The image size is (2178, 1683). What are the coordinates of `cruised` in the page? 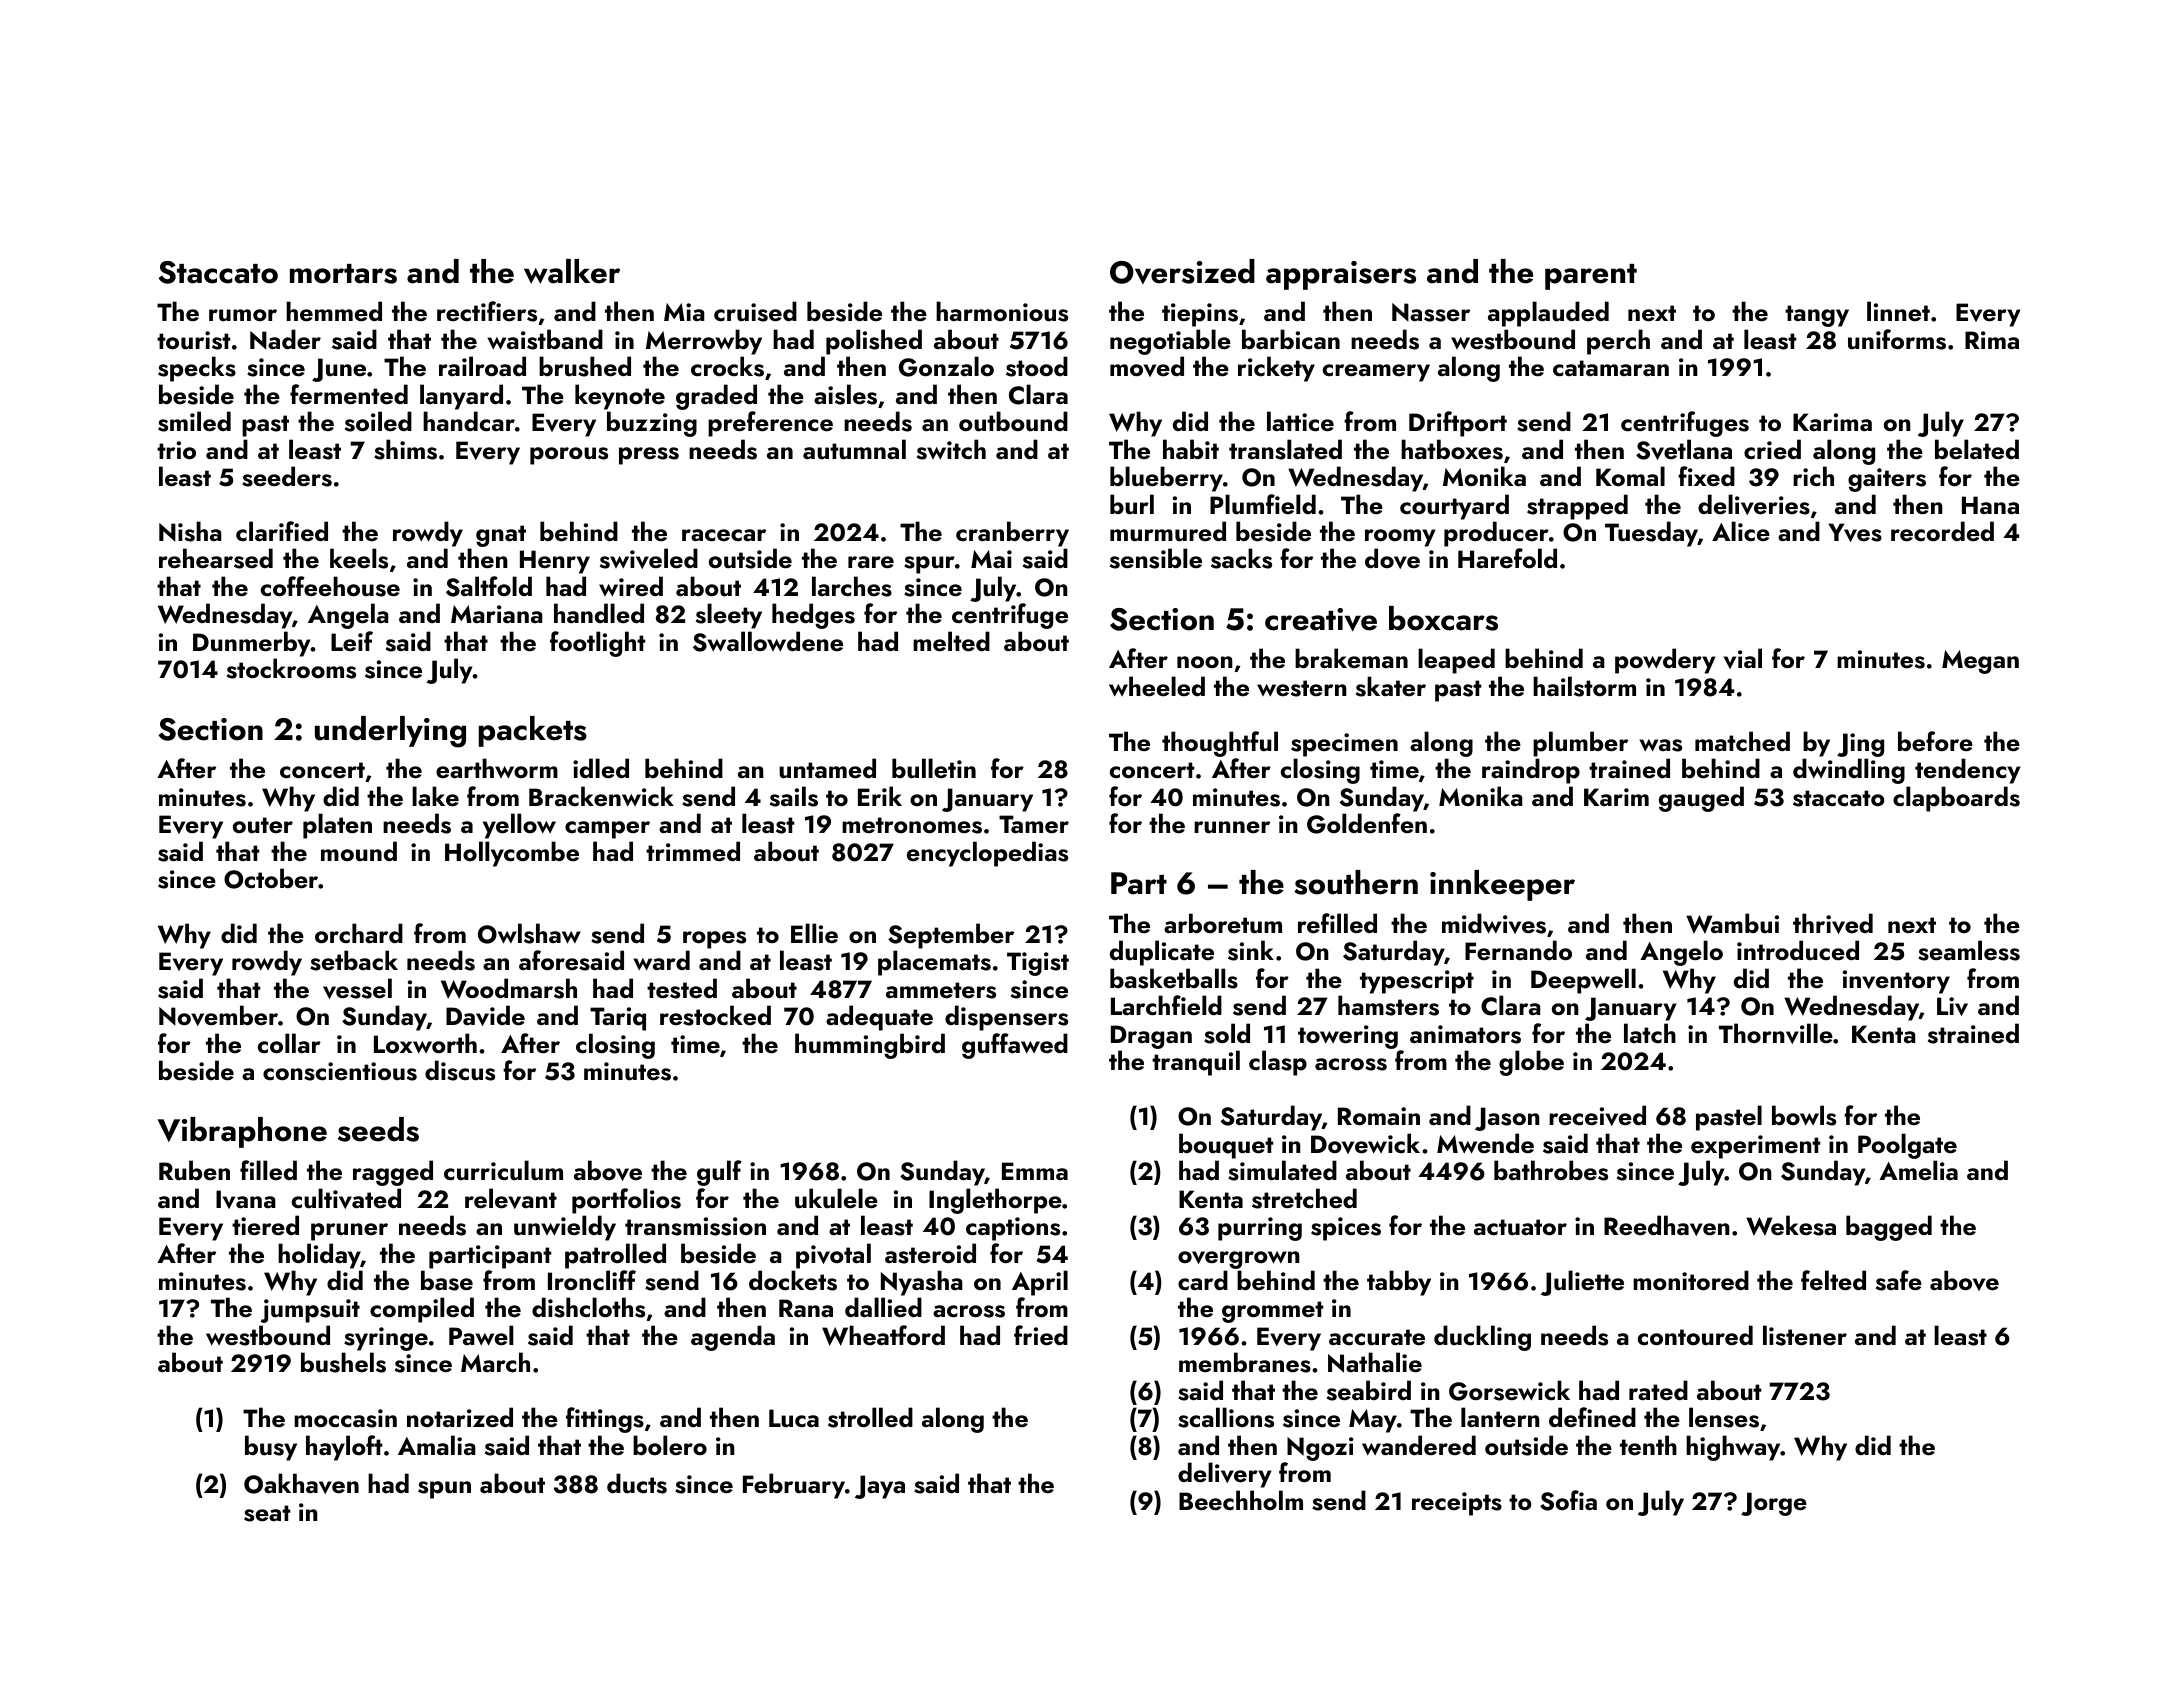 It's located at (755, 311).
